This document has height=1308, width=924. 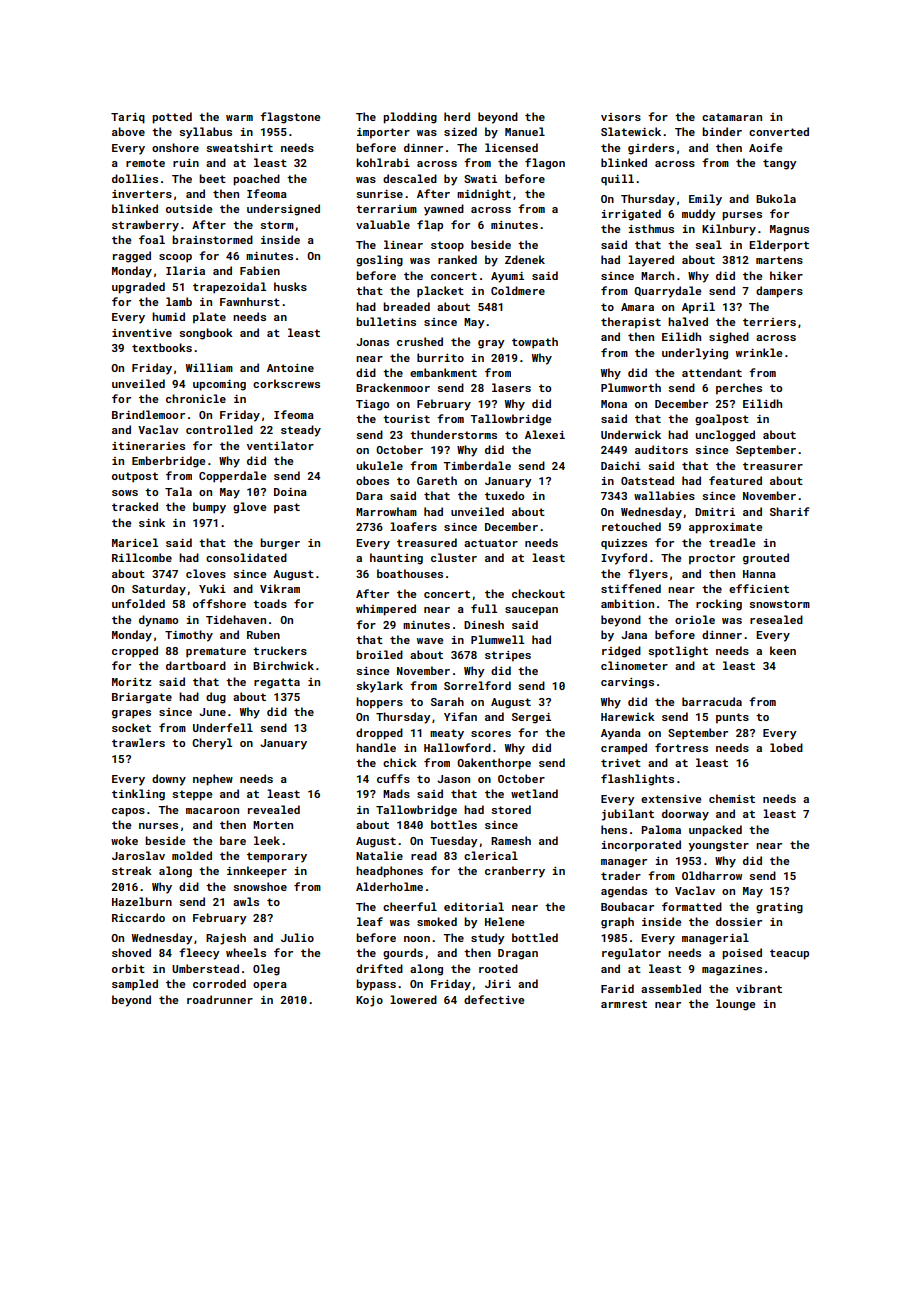 I want to click on formatted, so click(x=692, y=906).
